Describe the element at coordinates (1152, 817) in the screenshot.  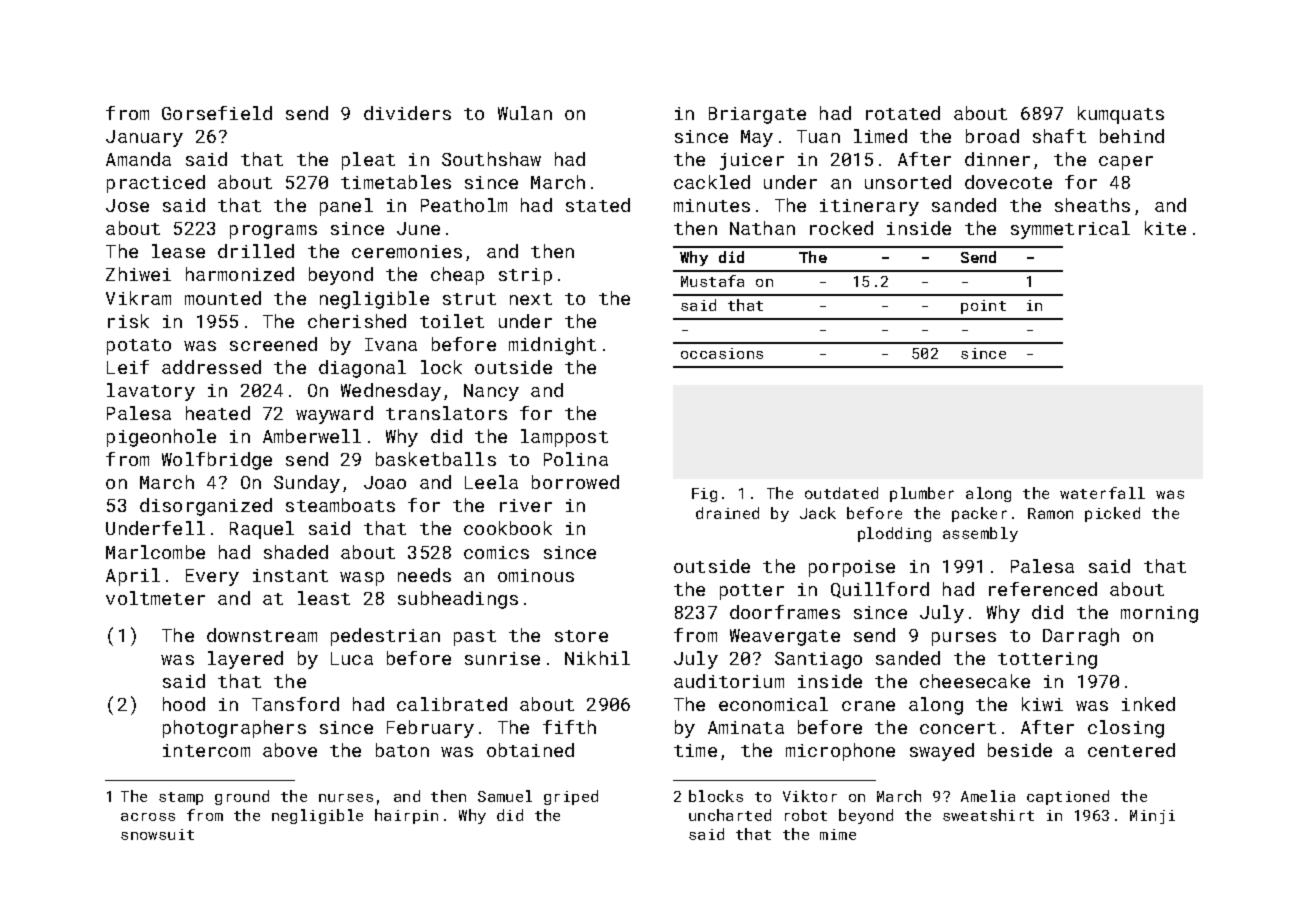
I see `Minji` at that location.
